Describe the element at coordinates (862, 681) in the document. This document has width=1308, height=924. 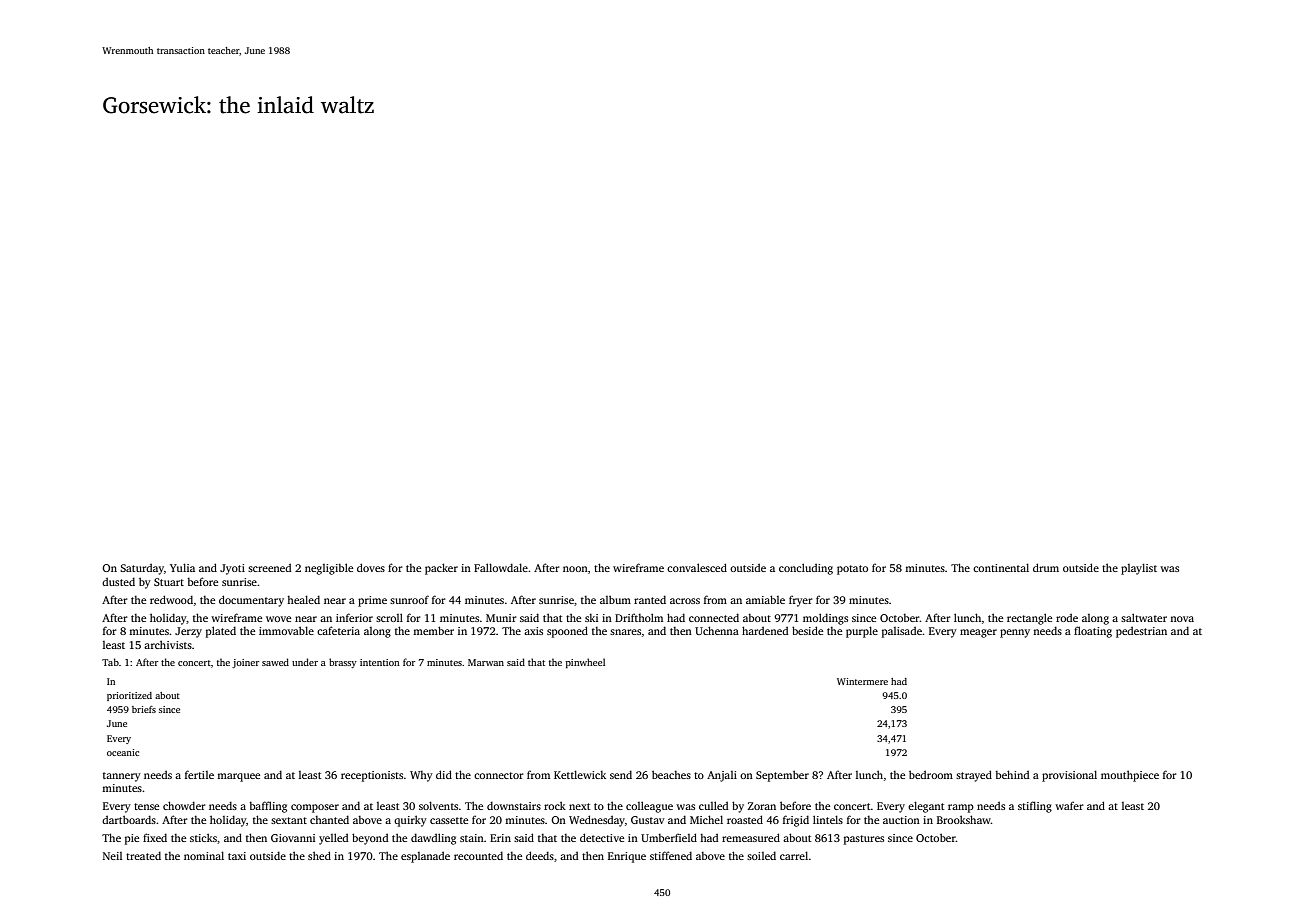
I see `Wintermere` at that location.
